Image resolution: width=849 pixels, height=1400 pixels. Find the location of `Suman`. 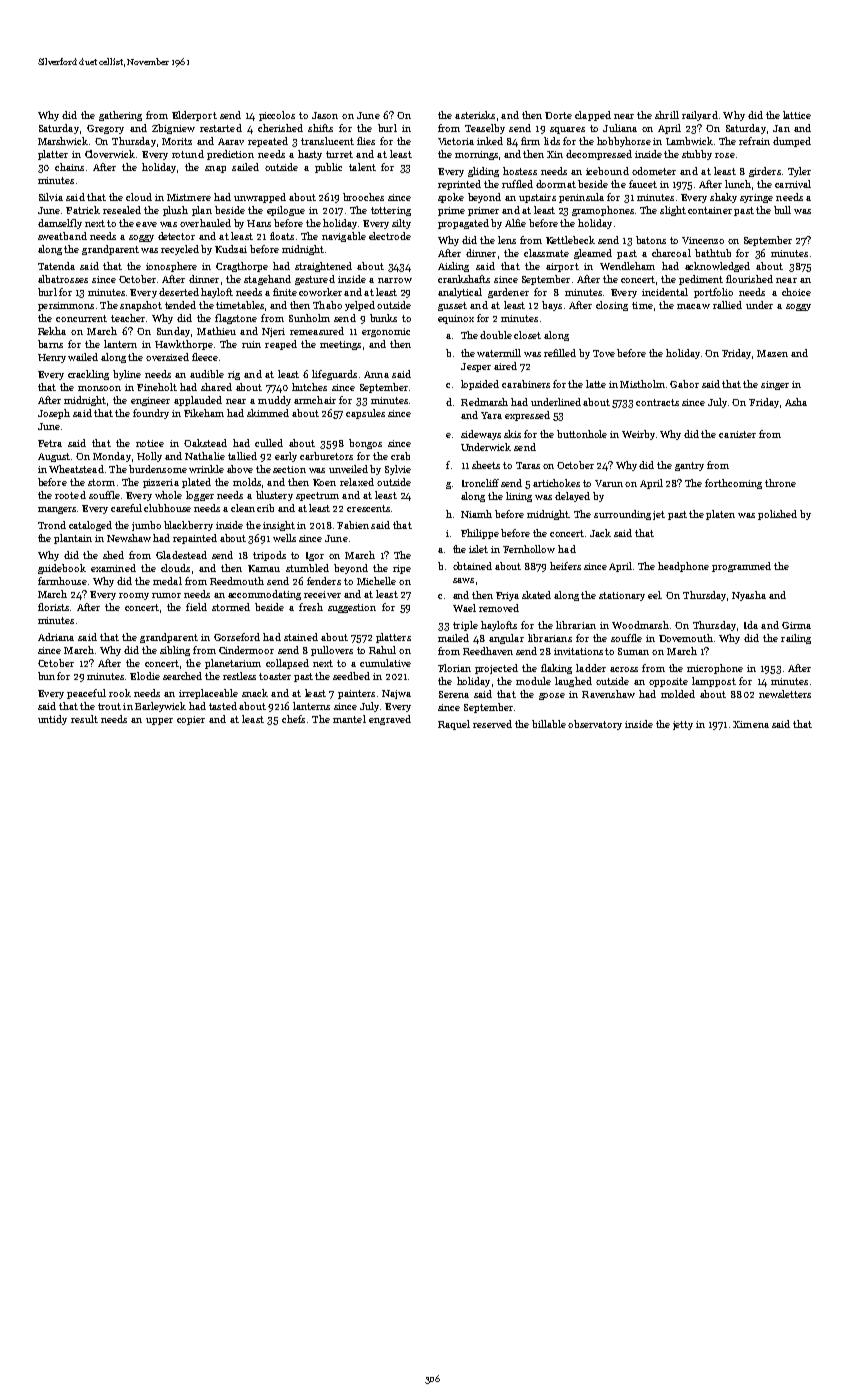

Suman is located at coordinates (633, 651).
